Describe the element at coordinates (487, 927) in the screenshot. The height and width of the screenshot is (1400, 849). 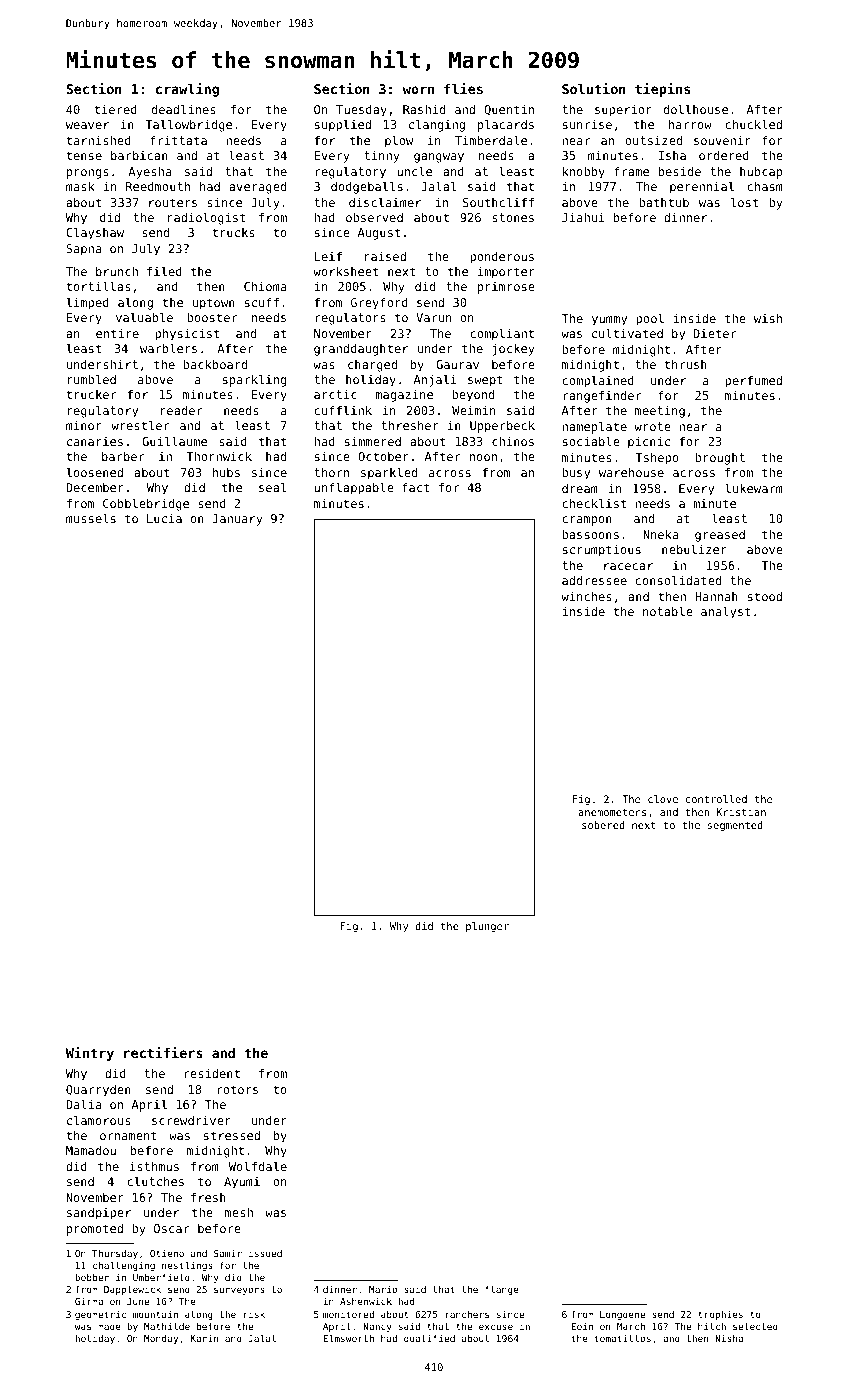
I see `plunger` at that location.
